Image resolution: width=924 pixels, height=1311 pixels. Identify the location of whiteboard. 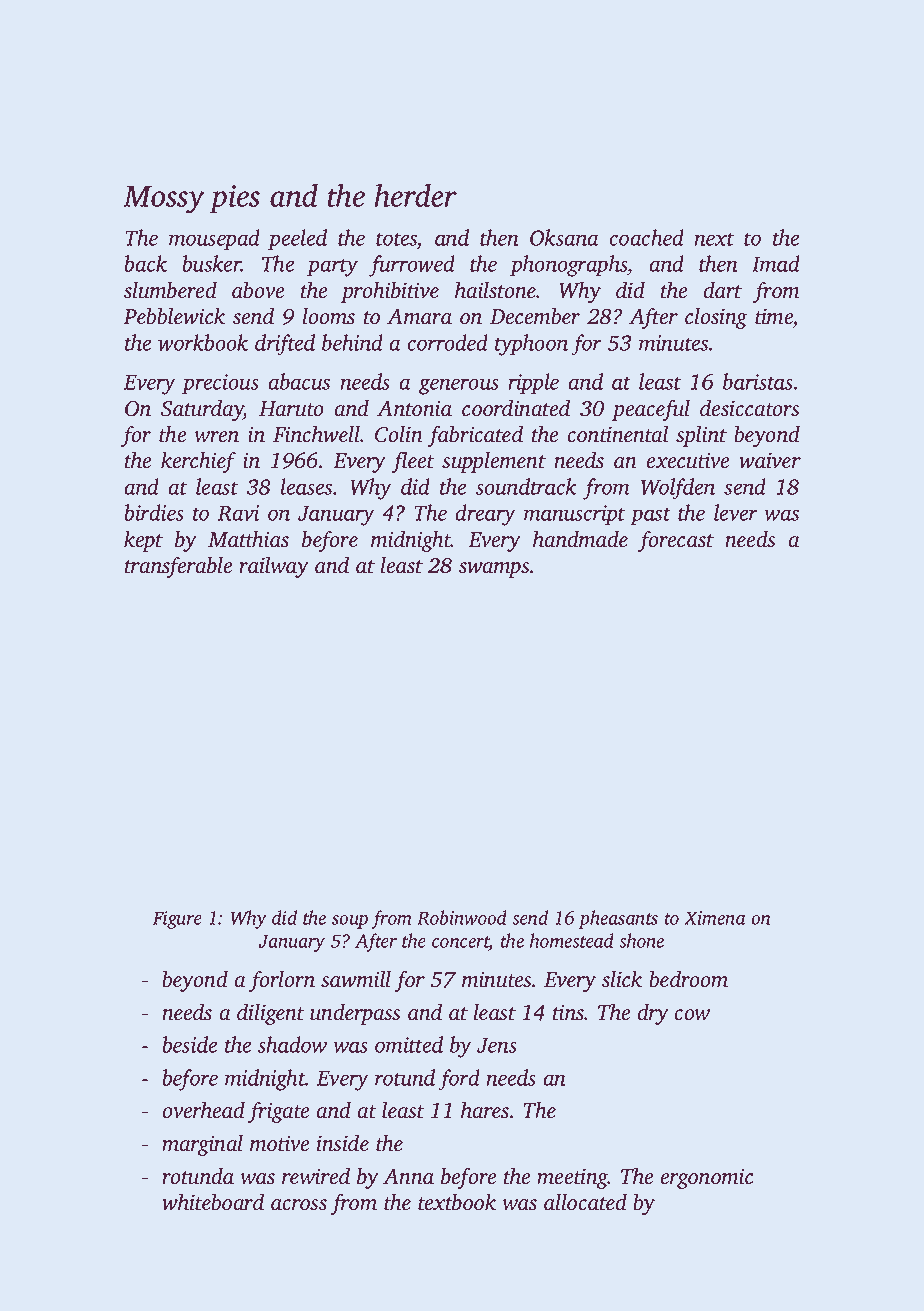
(213, 1202).
